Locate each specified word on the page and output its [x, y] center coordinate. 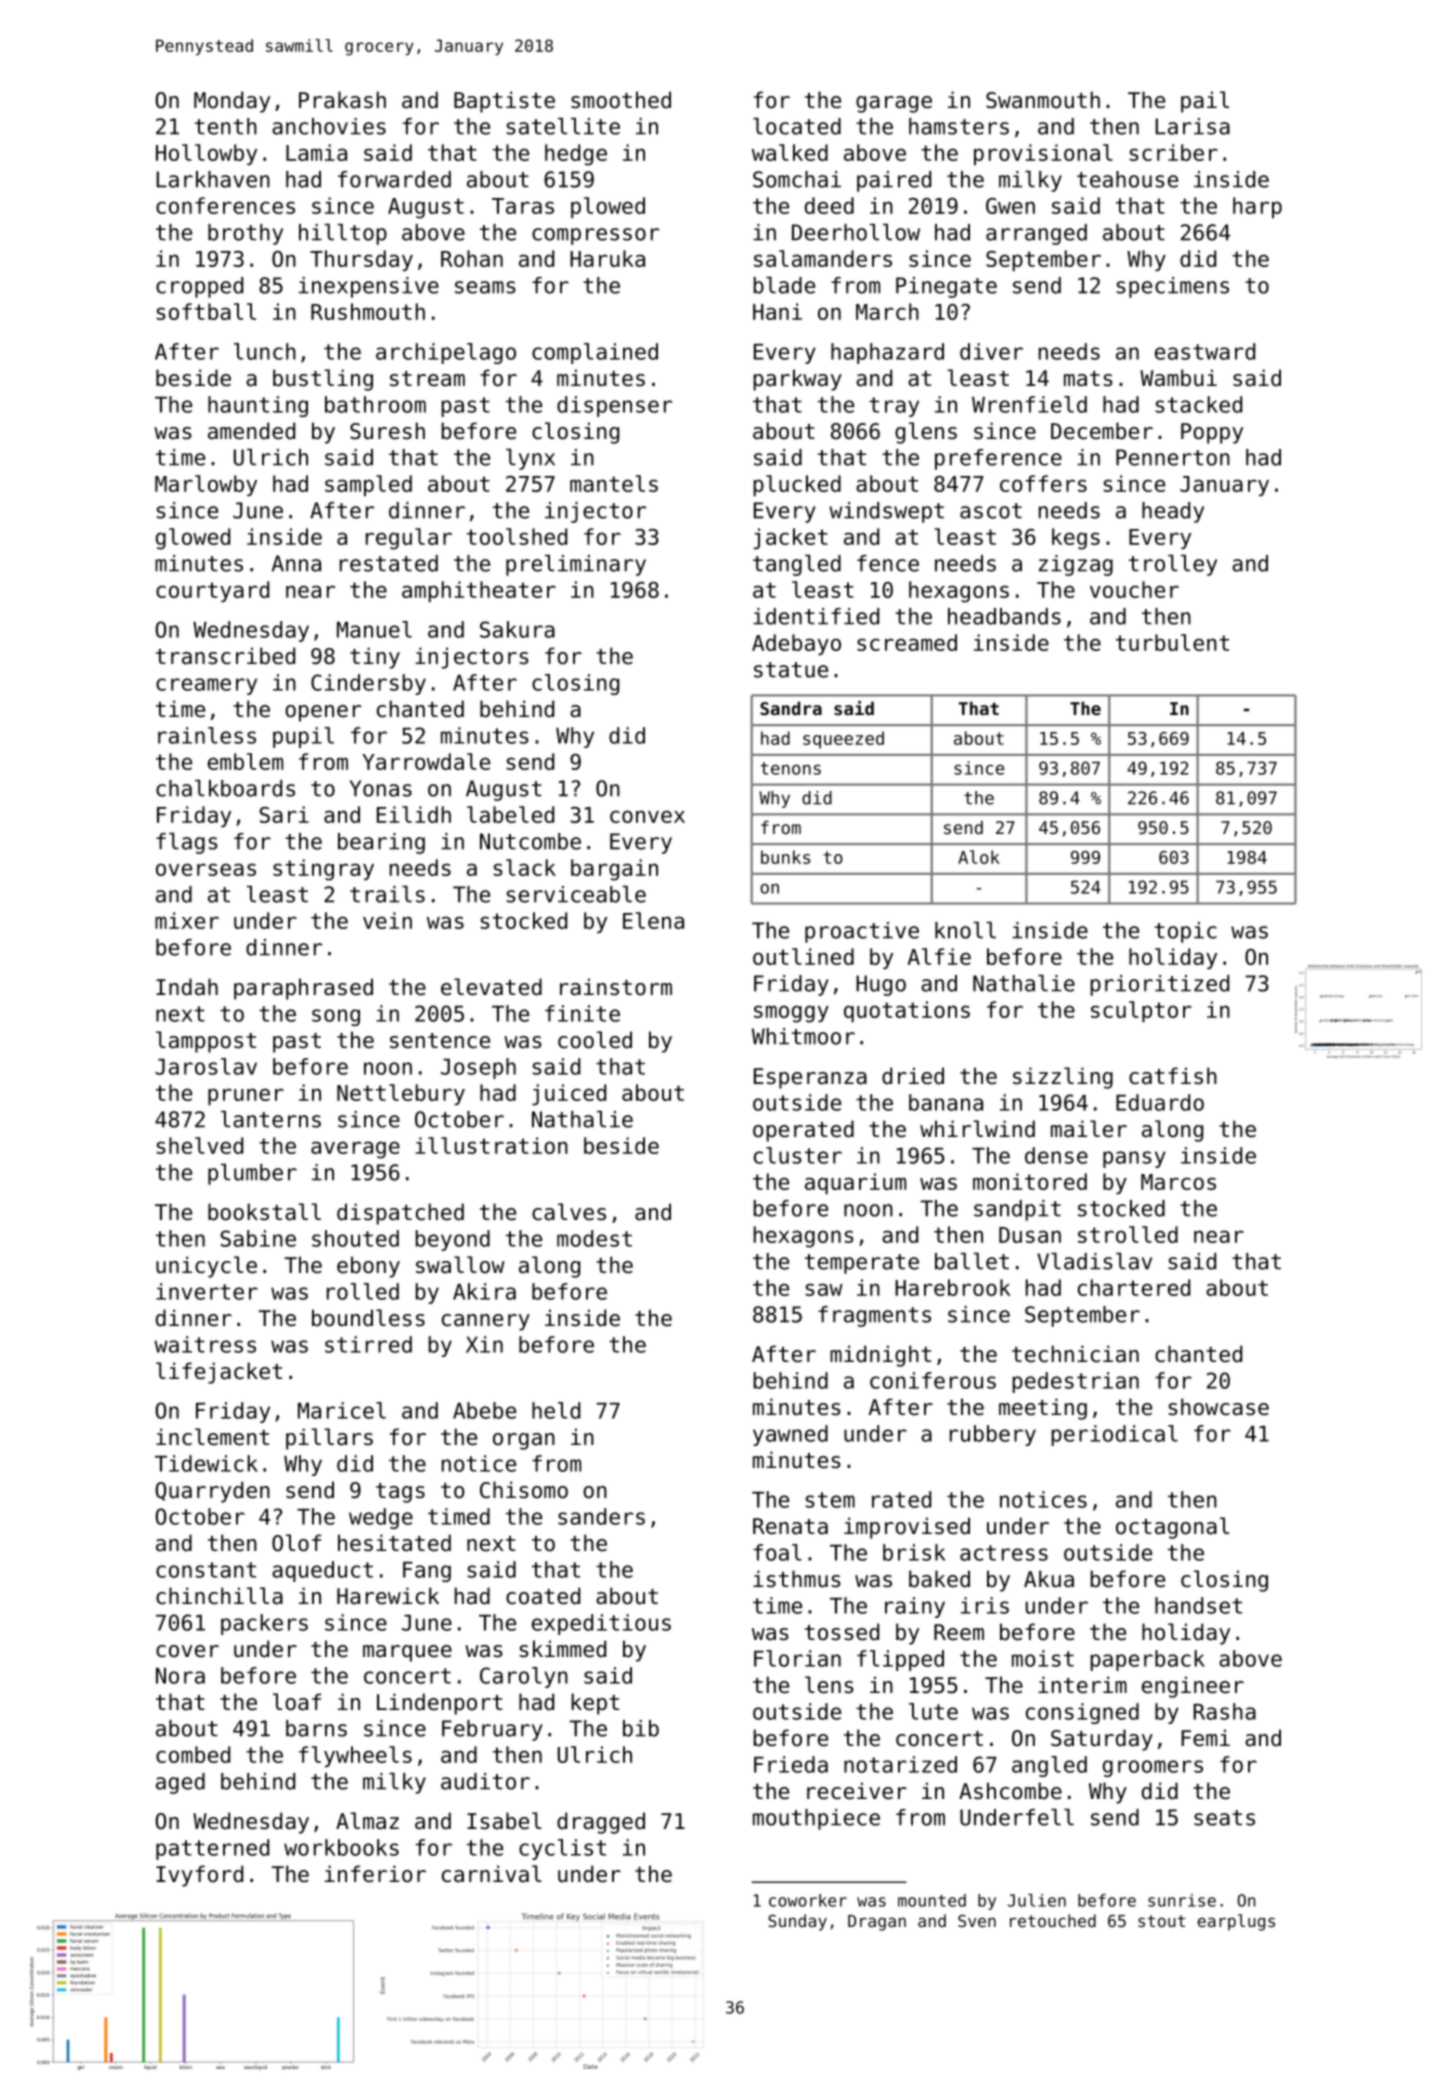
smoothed [621, 100]
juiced [569, 1094]
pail [1205, 102]
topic [1186, 932]
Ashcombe [1010, 1791]
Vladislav [1094, 1261]
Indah [187, 987]
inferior [375, 1874]
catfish [1173, 1076]
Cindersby [368, 684]
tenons [790, 768]
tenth [226, 126]
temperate [862, 1264]
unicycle [206, 1267]
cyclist [562, 1849]
